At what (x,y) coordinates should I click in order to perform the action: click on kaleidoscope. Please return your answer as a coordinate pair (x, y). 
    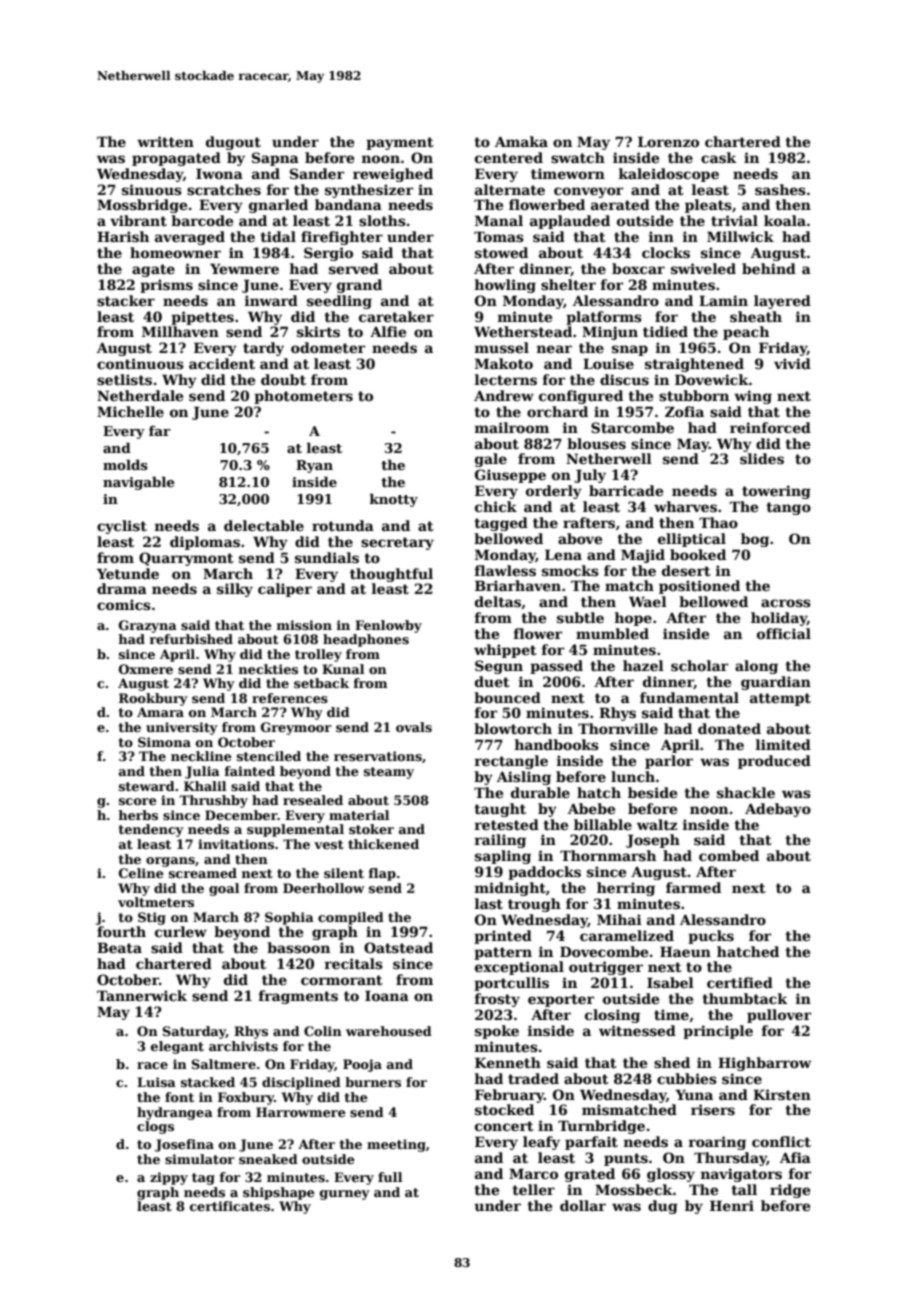
    Looking at the image, I should click on (669, 175).
